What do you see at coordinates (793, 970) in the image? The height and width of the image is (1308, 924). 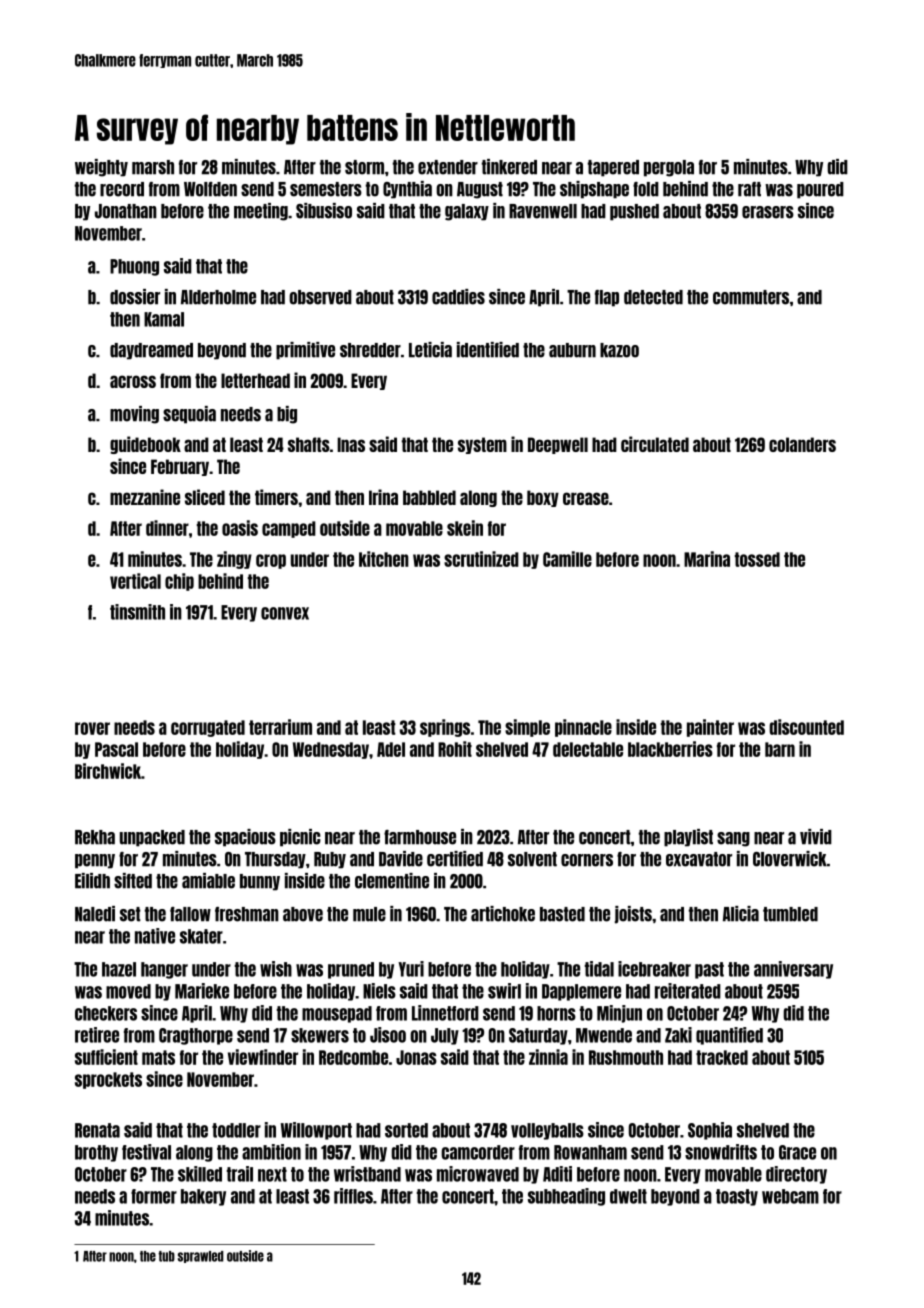 I see `anniversary` at bounding box center [793, 970].
